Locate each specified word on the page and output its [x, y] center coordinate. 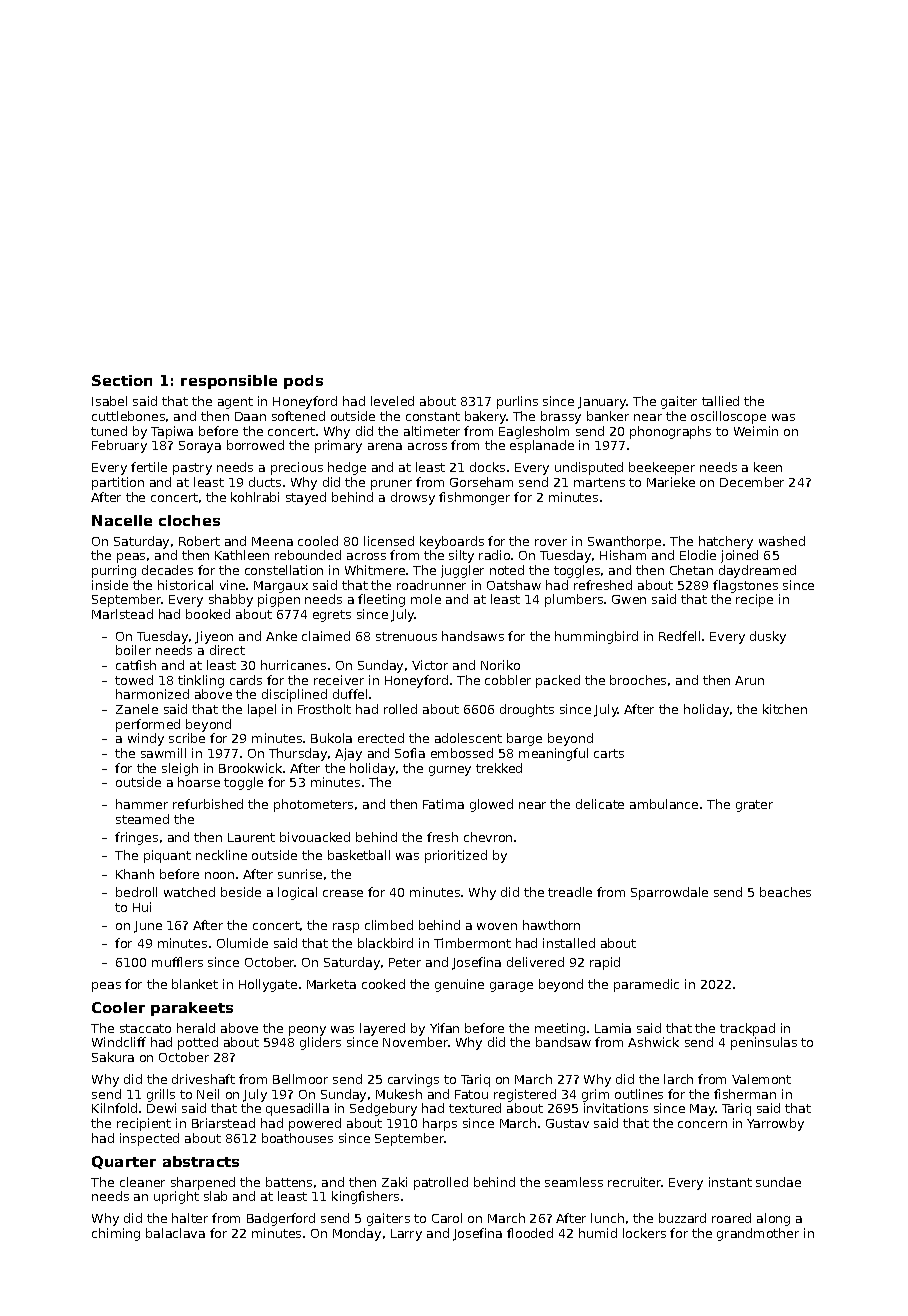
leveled [392, 401]
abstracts [201, 1161]
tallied [720, 401]
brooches [638, 680]
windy [146, 739]
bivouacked [315, 837]
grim [595, 1095]
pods [303, 382]
